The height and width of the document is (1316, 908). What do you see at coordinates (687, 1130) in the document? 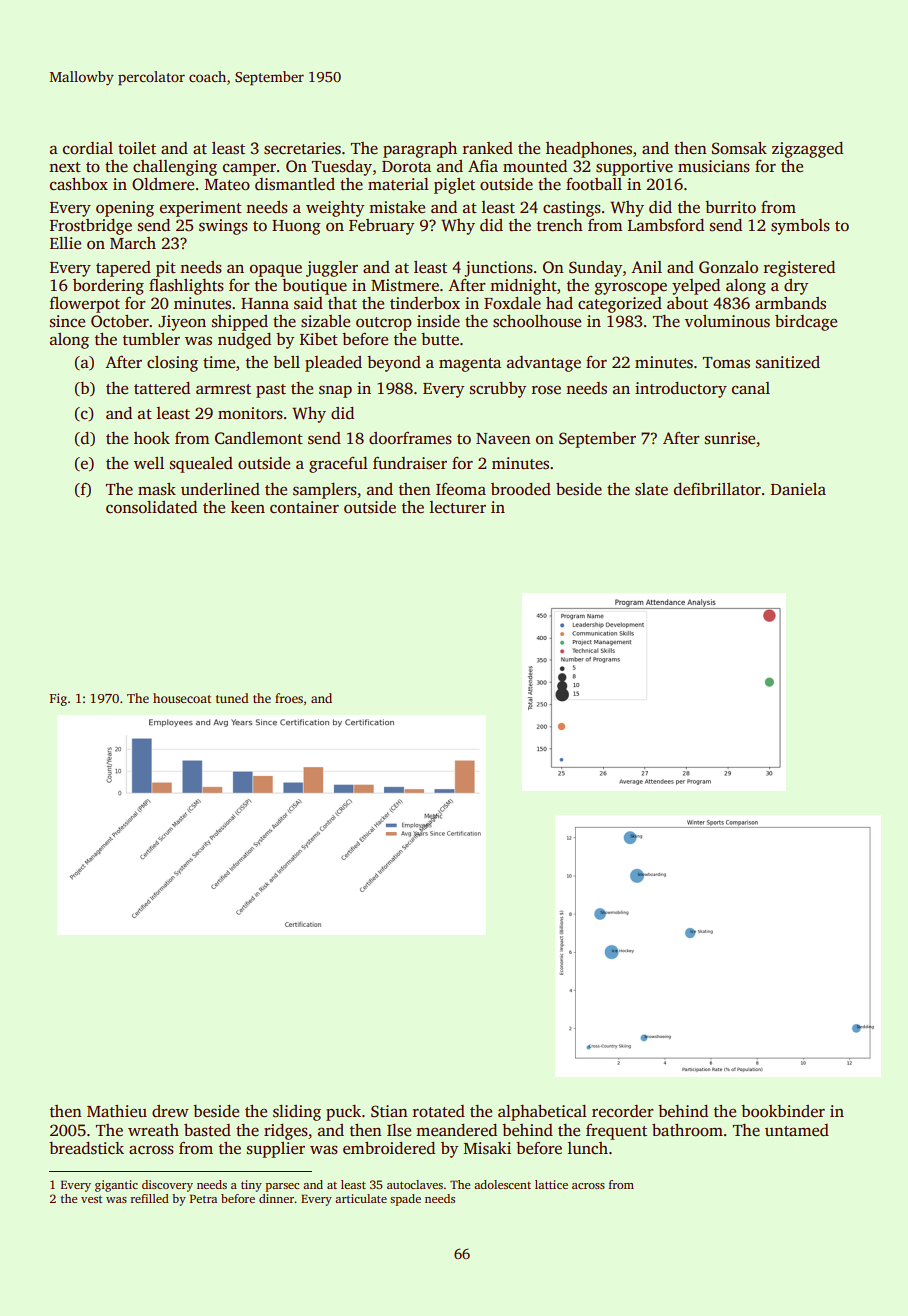
I see `bathroom` at bounding box center [687, 1130].
